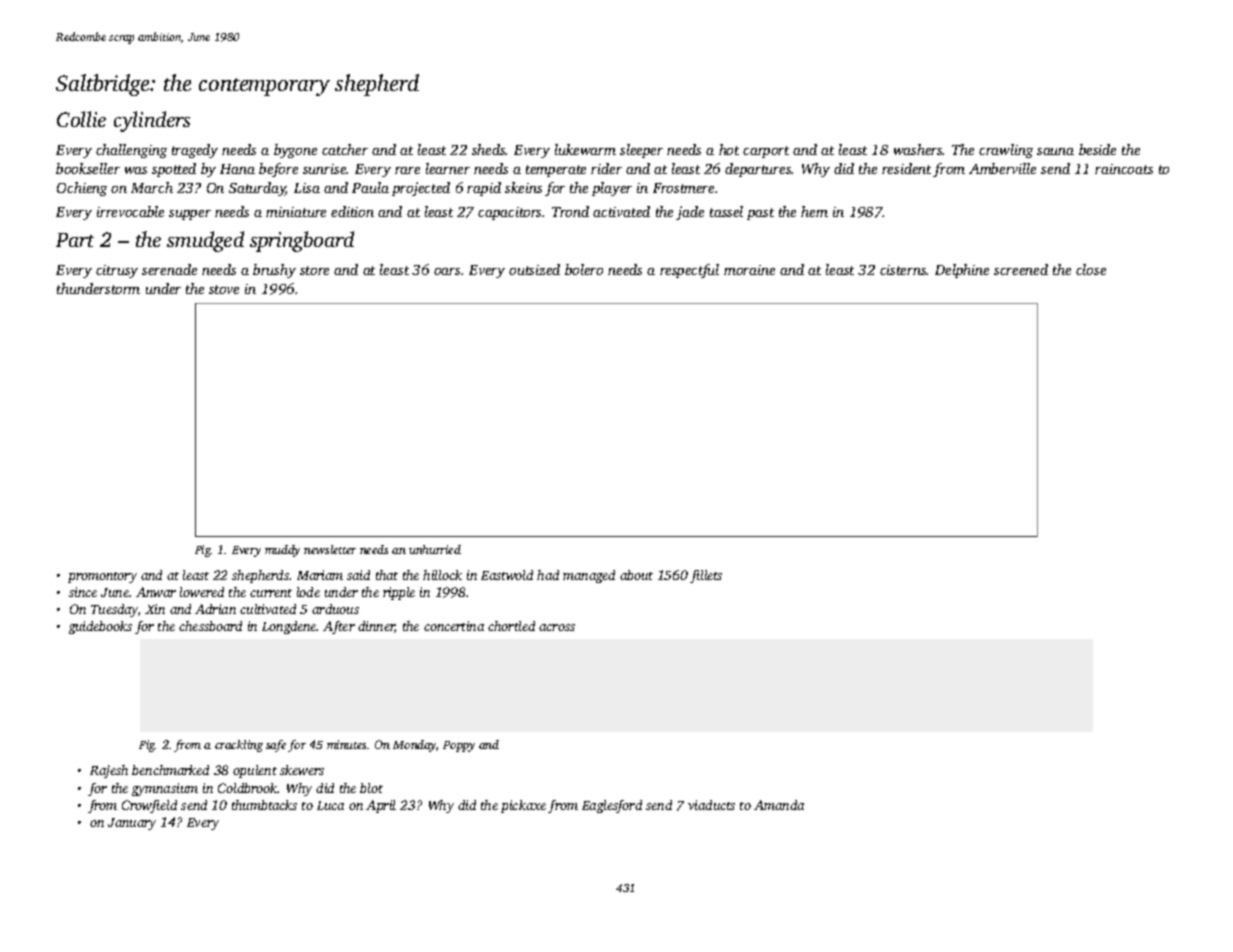 This screenshot has width=1233, height=952. What do you see at coordinates (621, 211) in the screenshot?
I see `activated` at bounding box center [621, 211].
